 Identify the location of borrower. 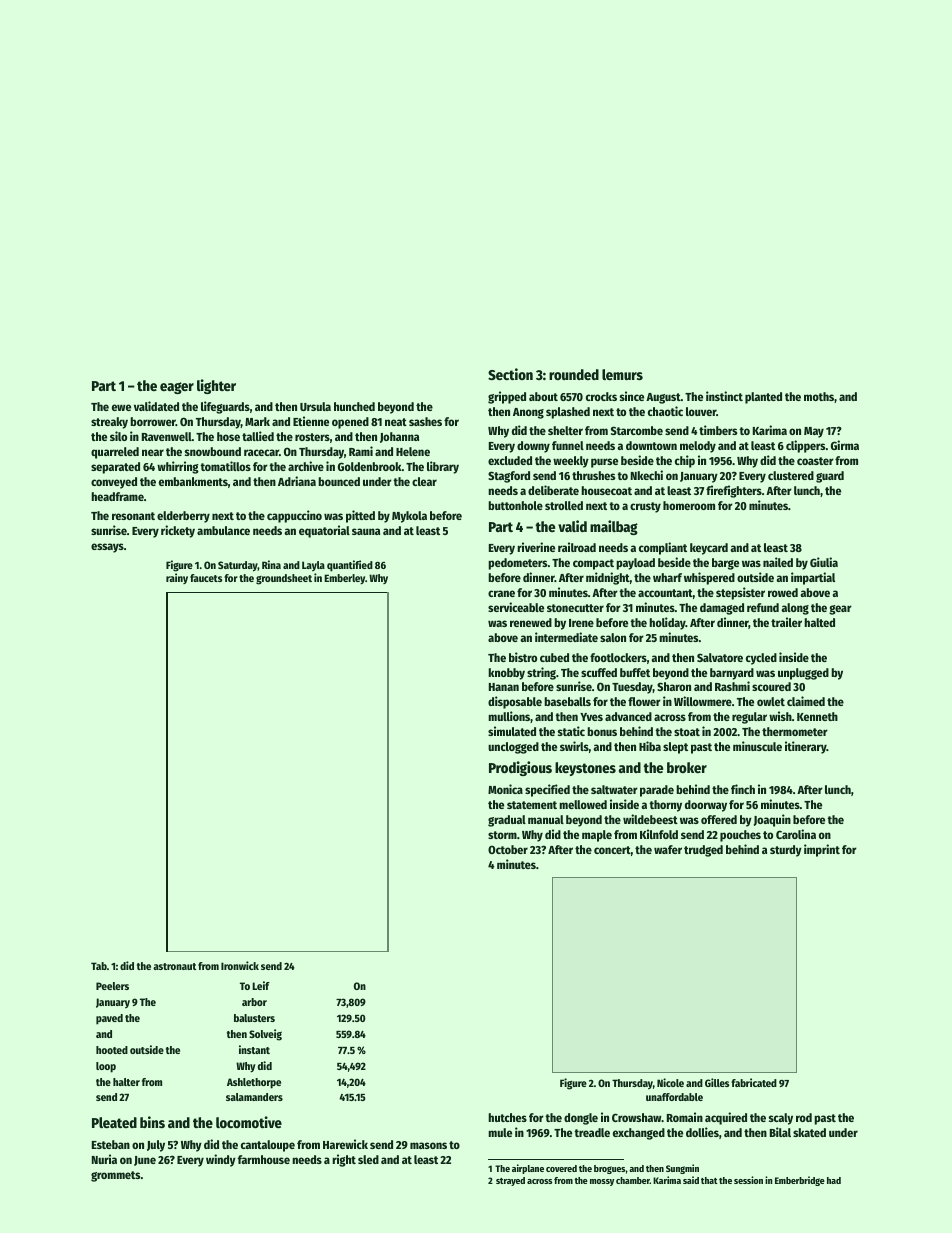
(153, 421).
